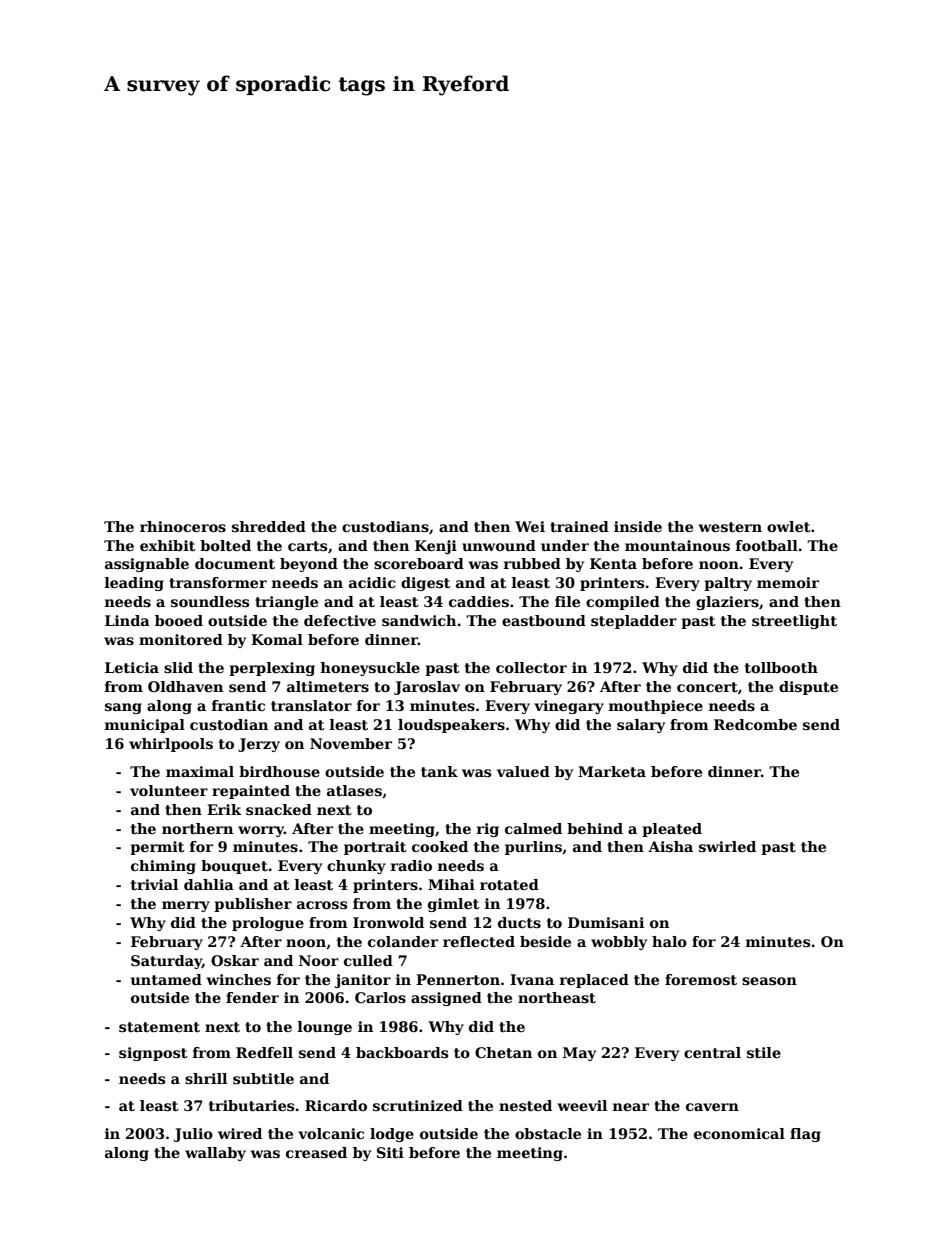  I want to click on Wei, so click(530, 526).
